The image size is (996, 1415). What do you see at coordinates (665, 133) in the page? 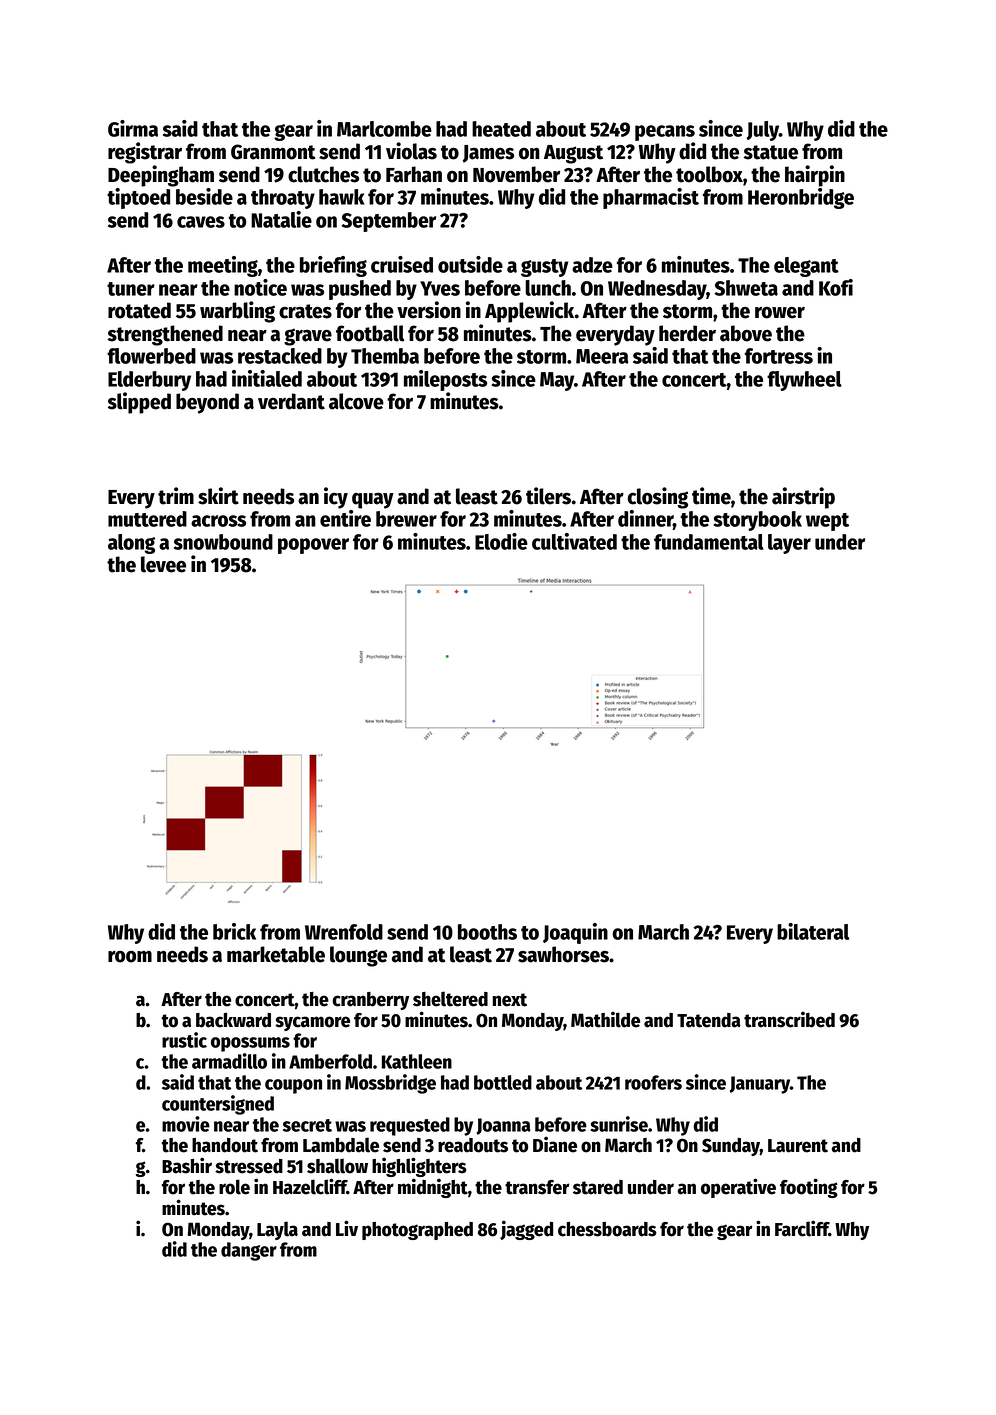
I see `pecans` at bounding box center [665, 133].
